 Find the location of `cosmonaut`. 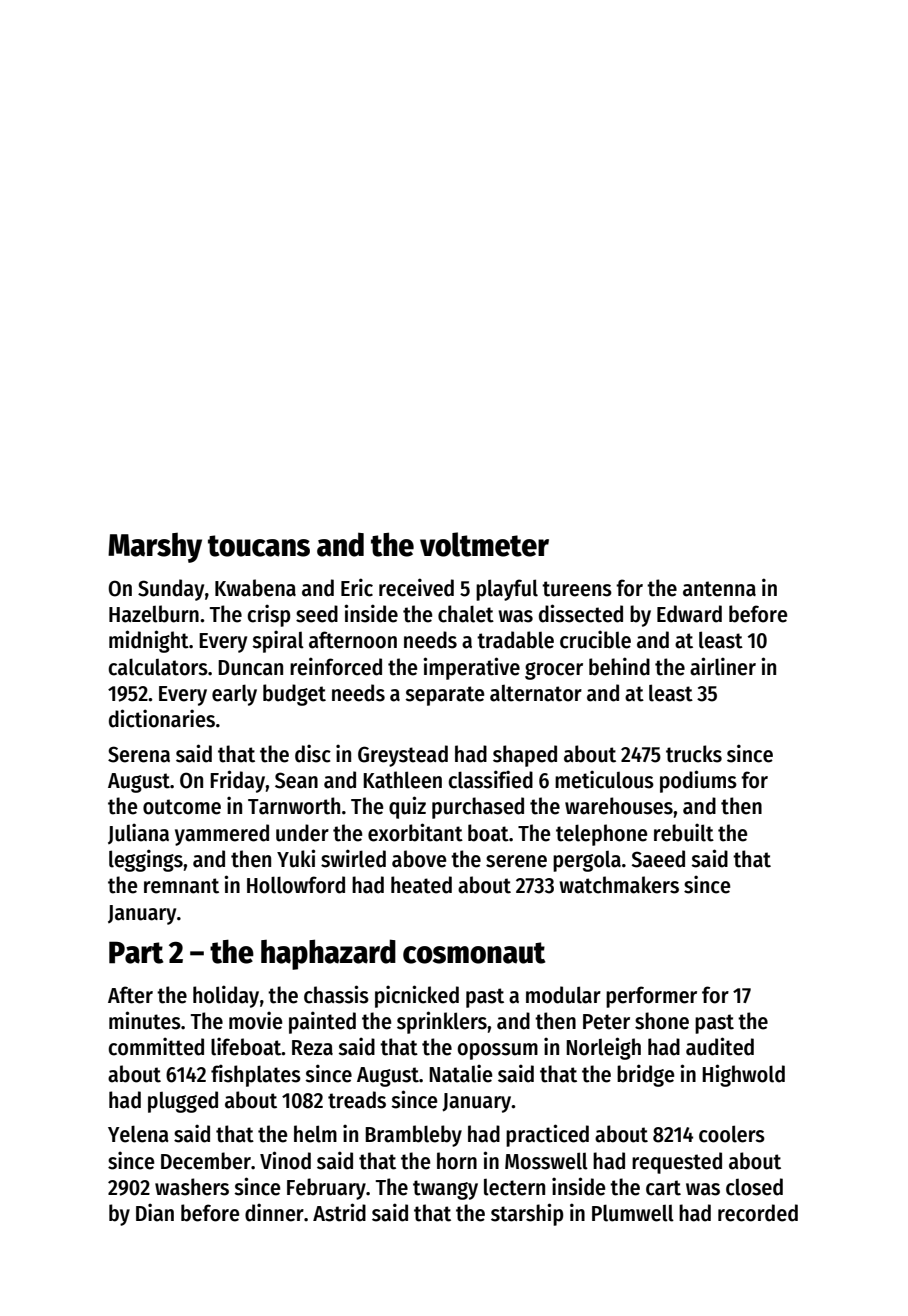

cosmonaut is located at coordinates (474, 953).
